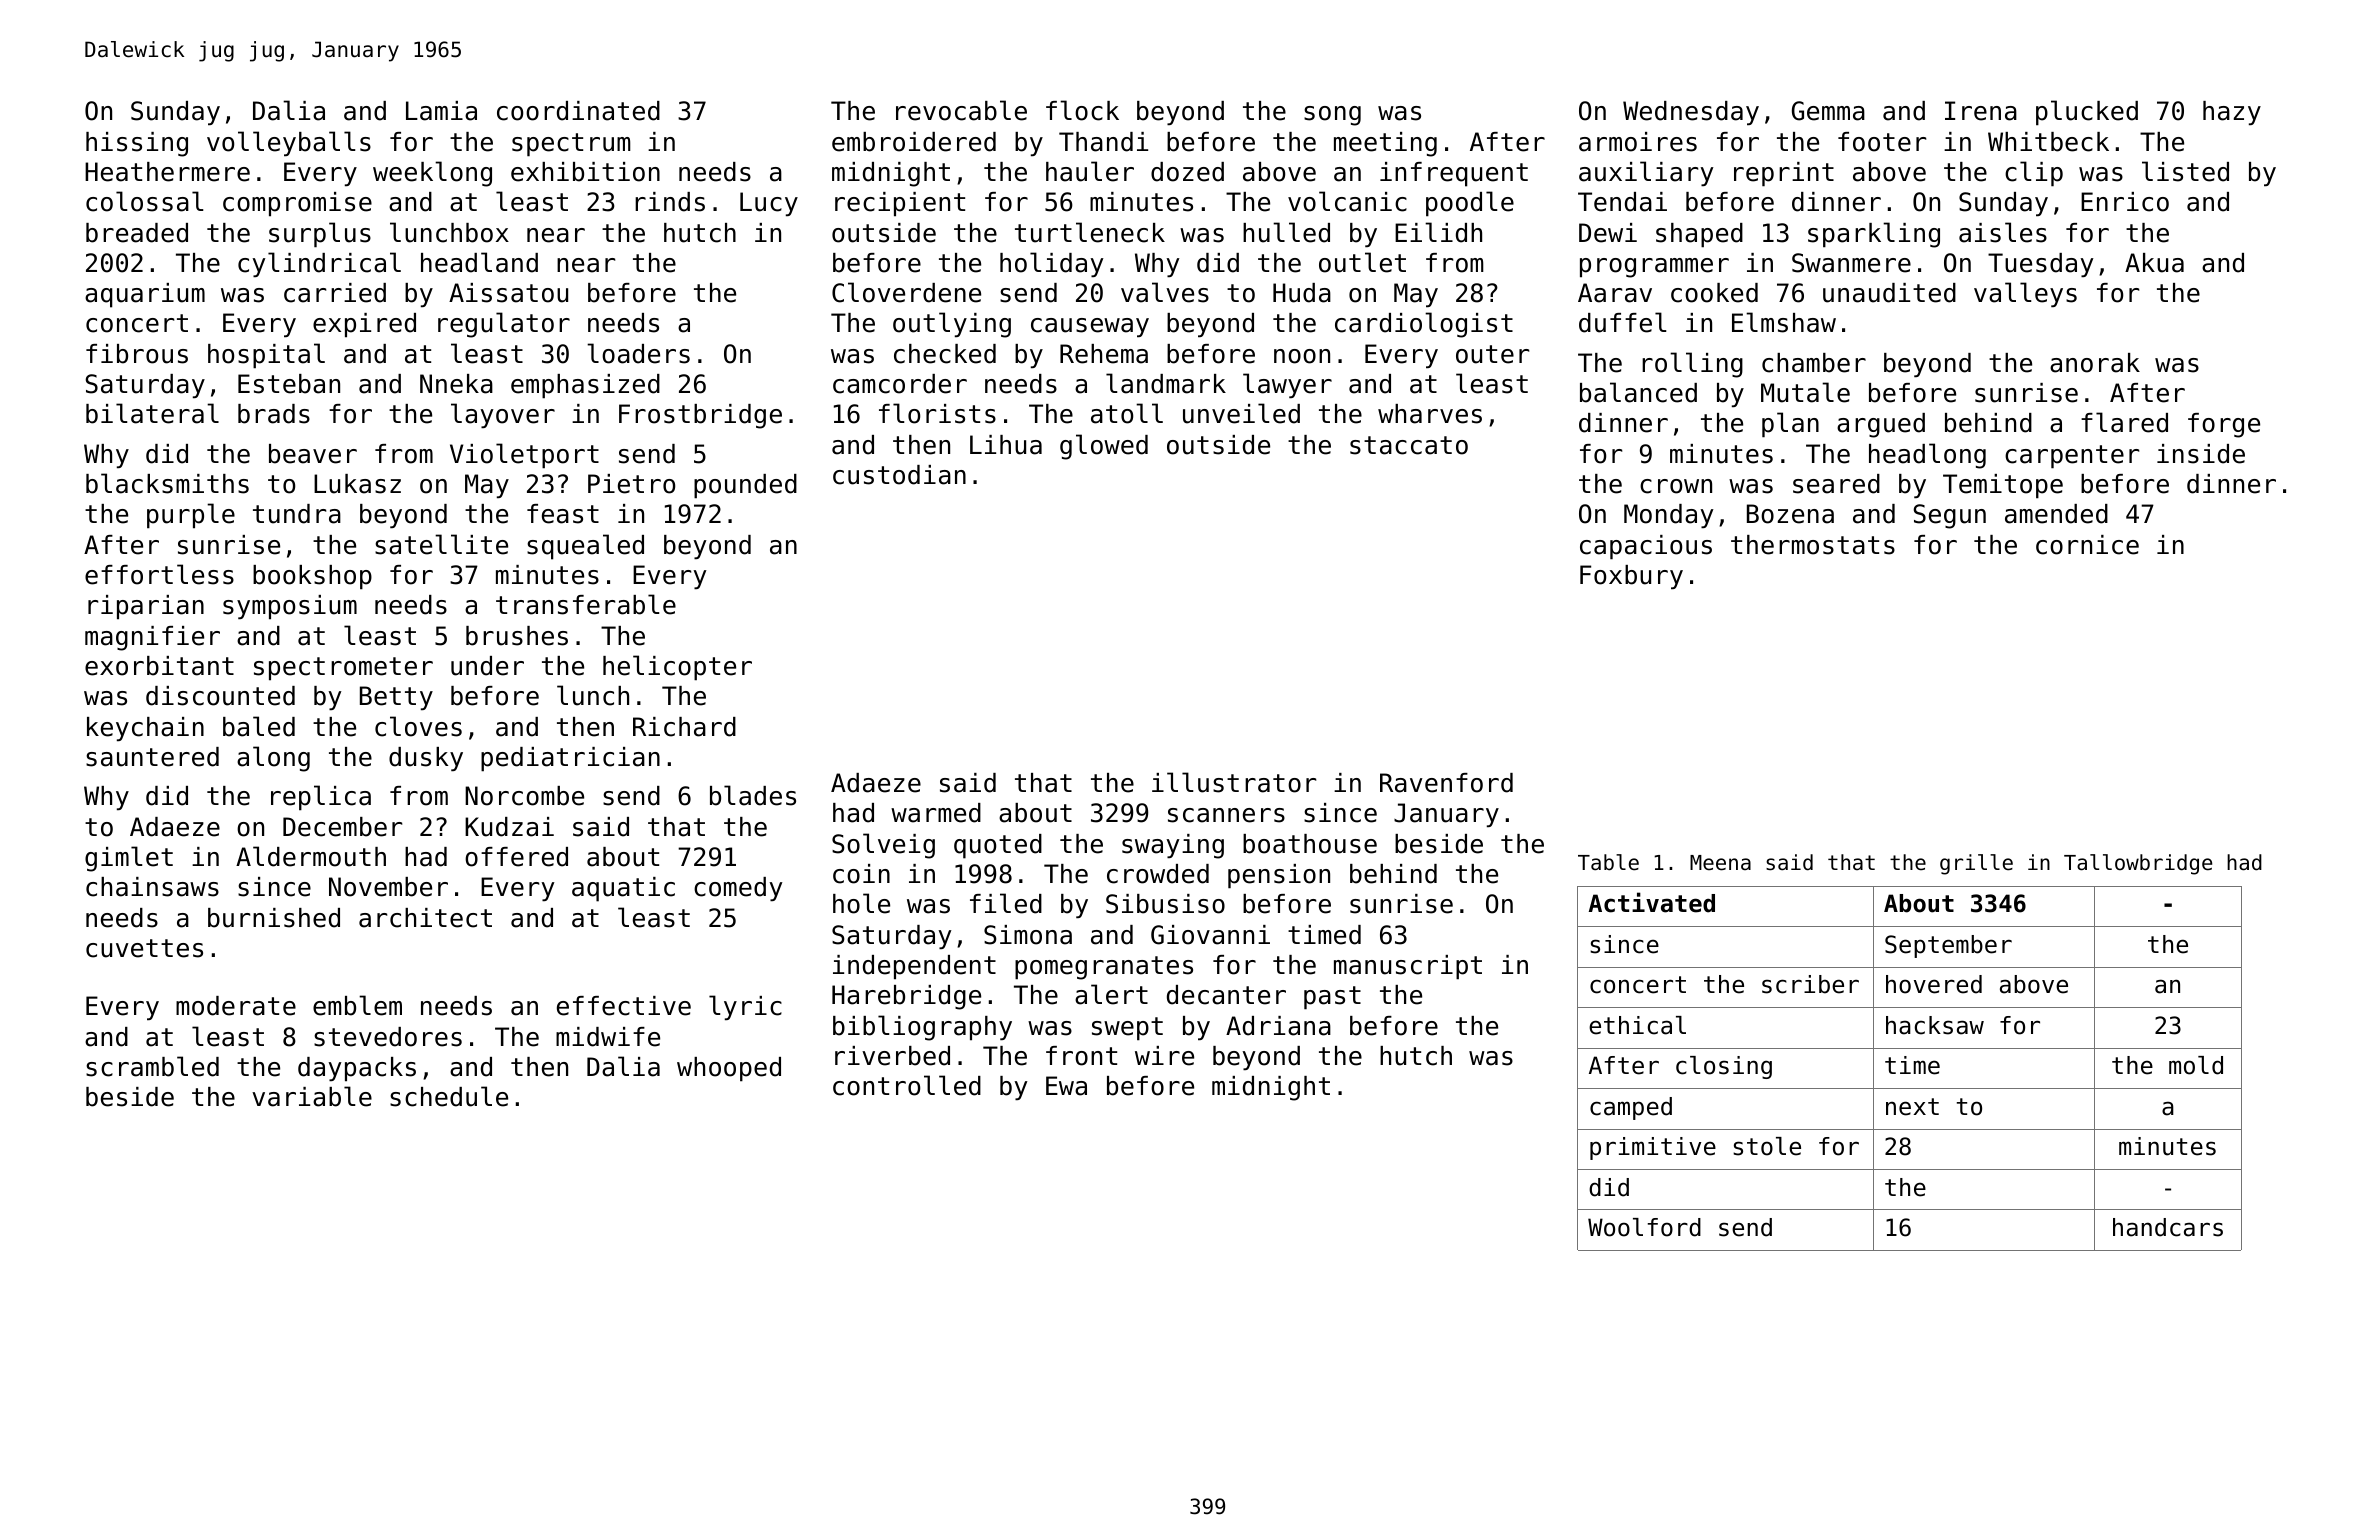 This screenshot has width=2378, height=1539. I want to click on schedule, so click(449, 1096).
